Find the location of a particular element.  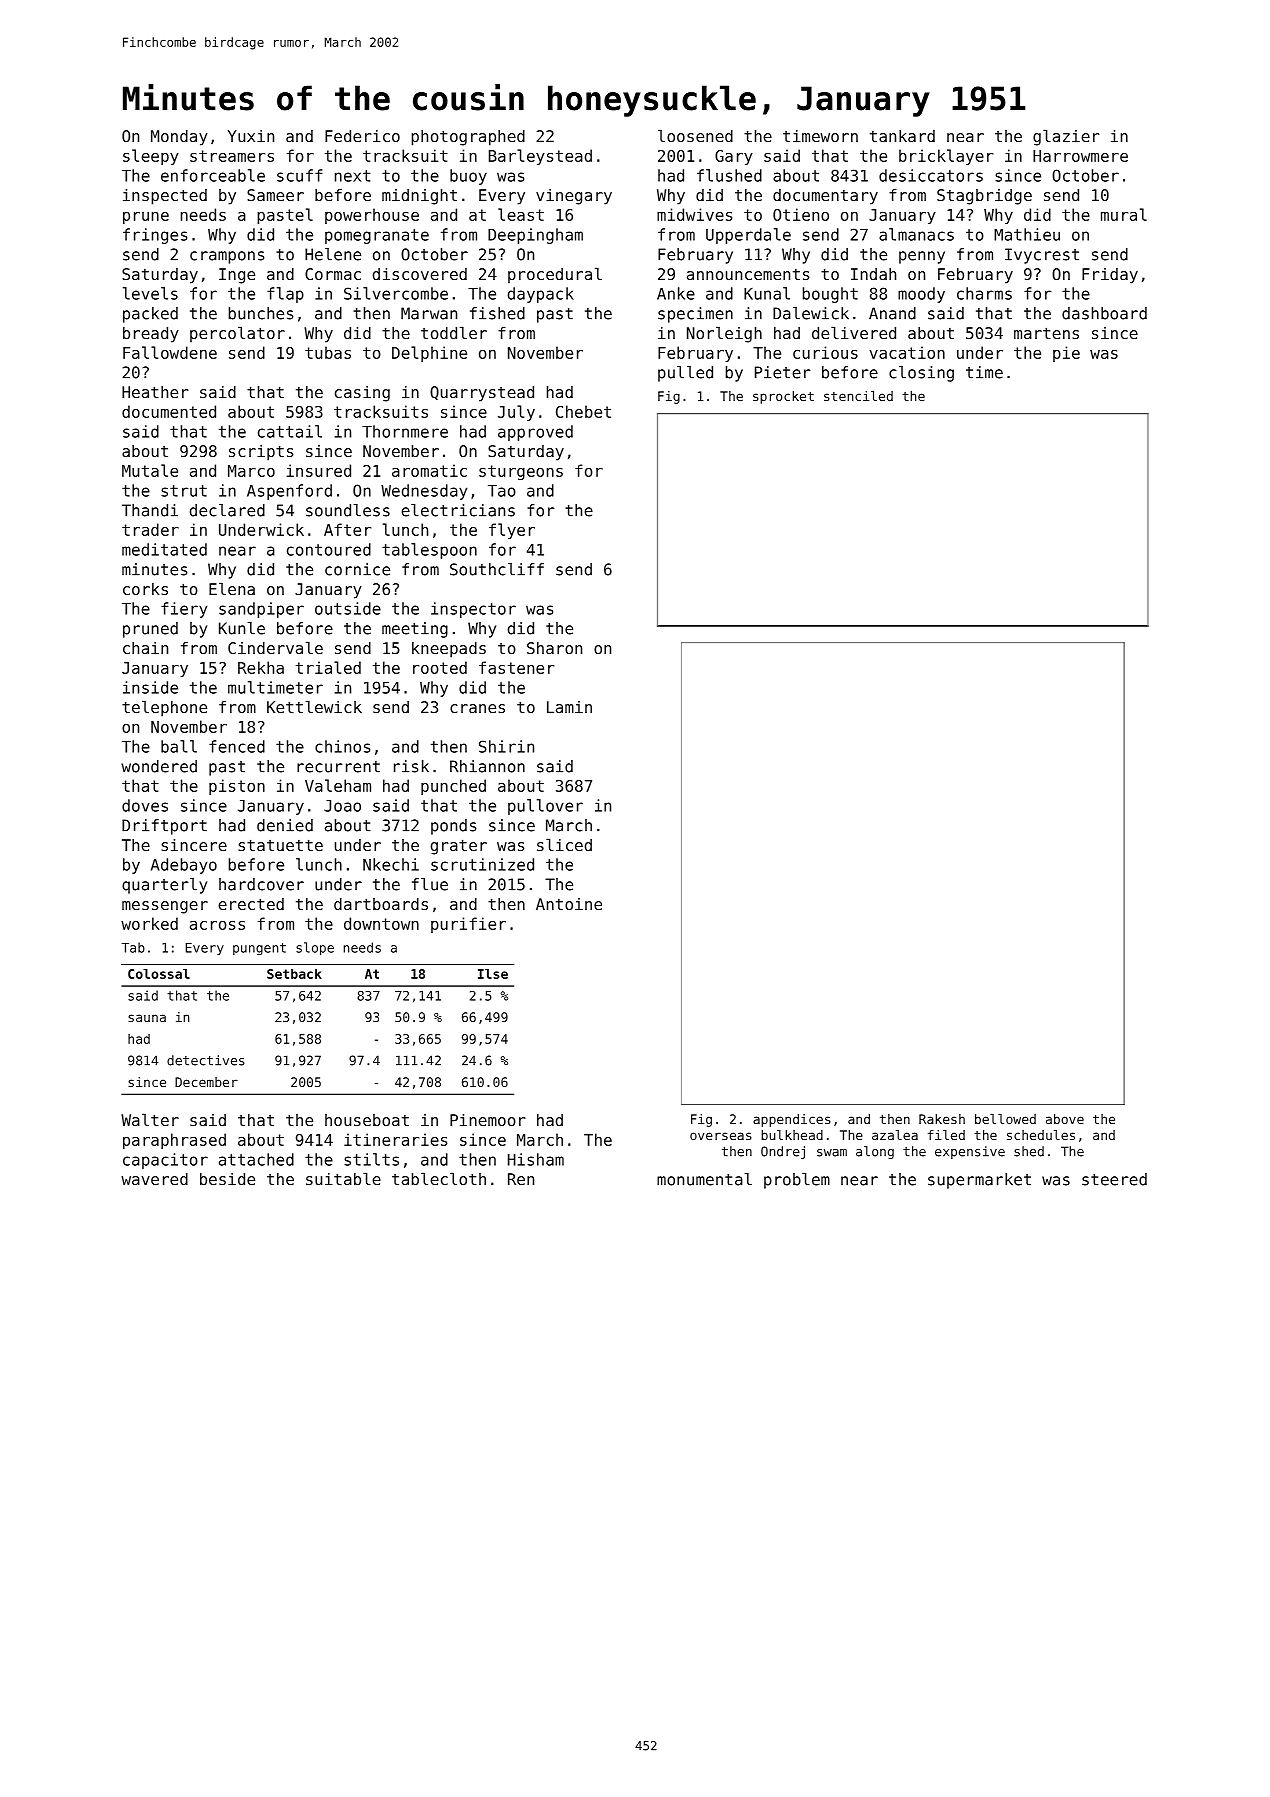

above is located at coordinates (1065, 1119).
